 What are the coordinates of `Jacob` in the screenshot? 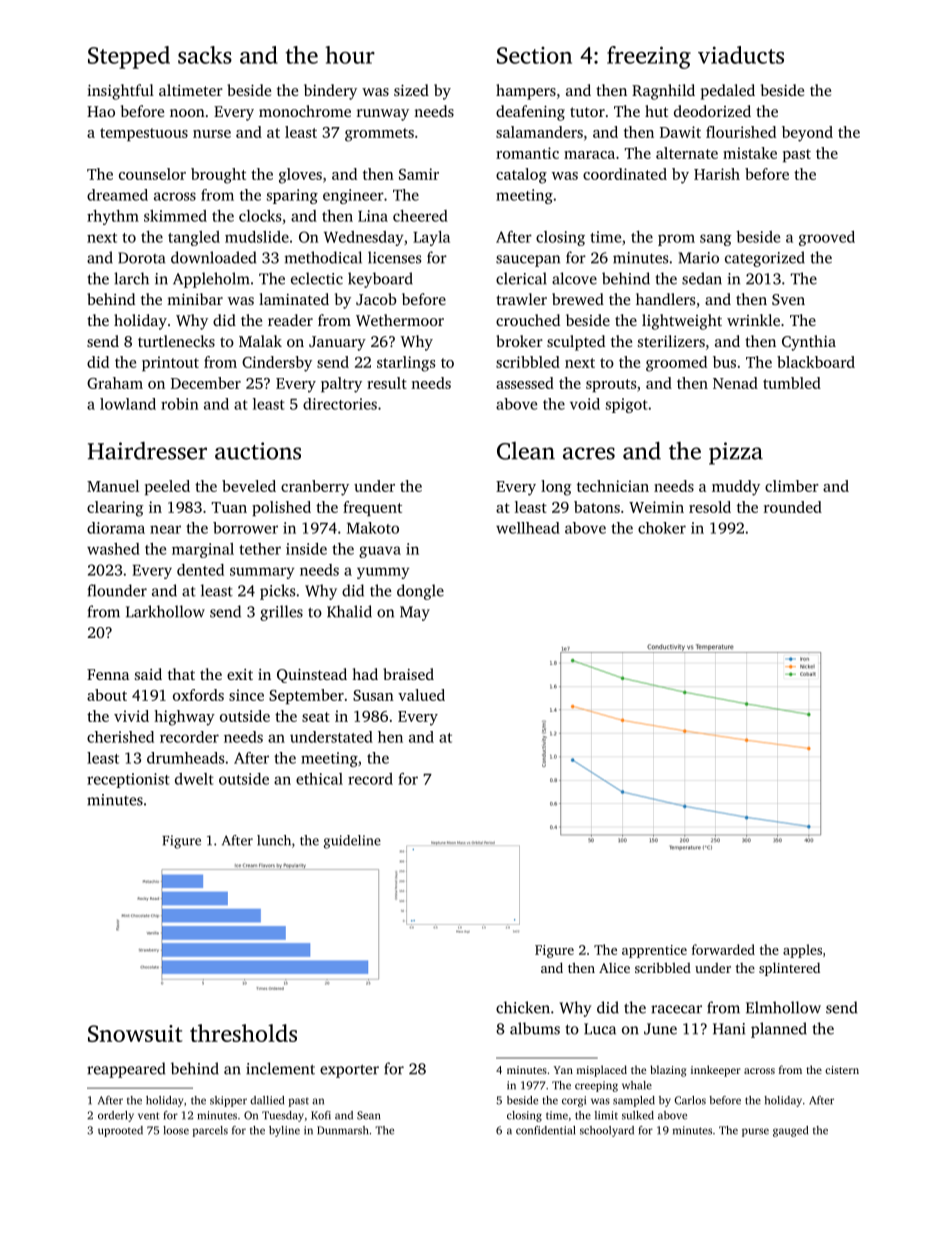 It's located at (376, 299).
